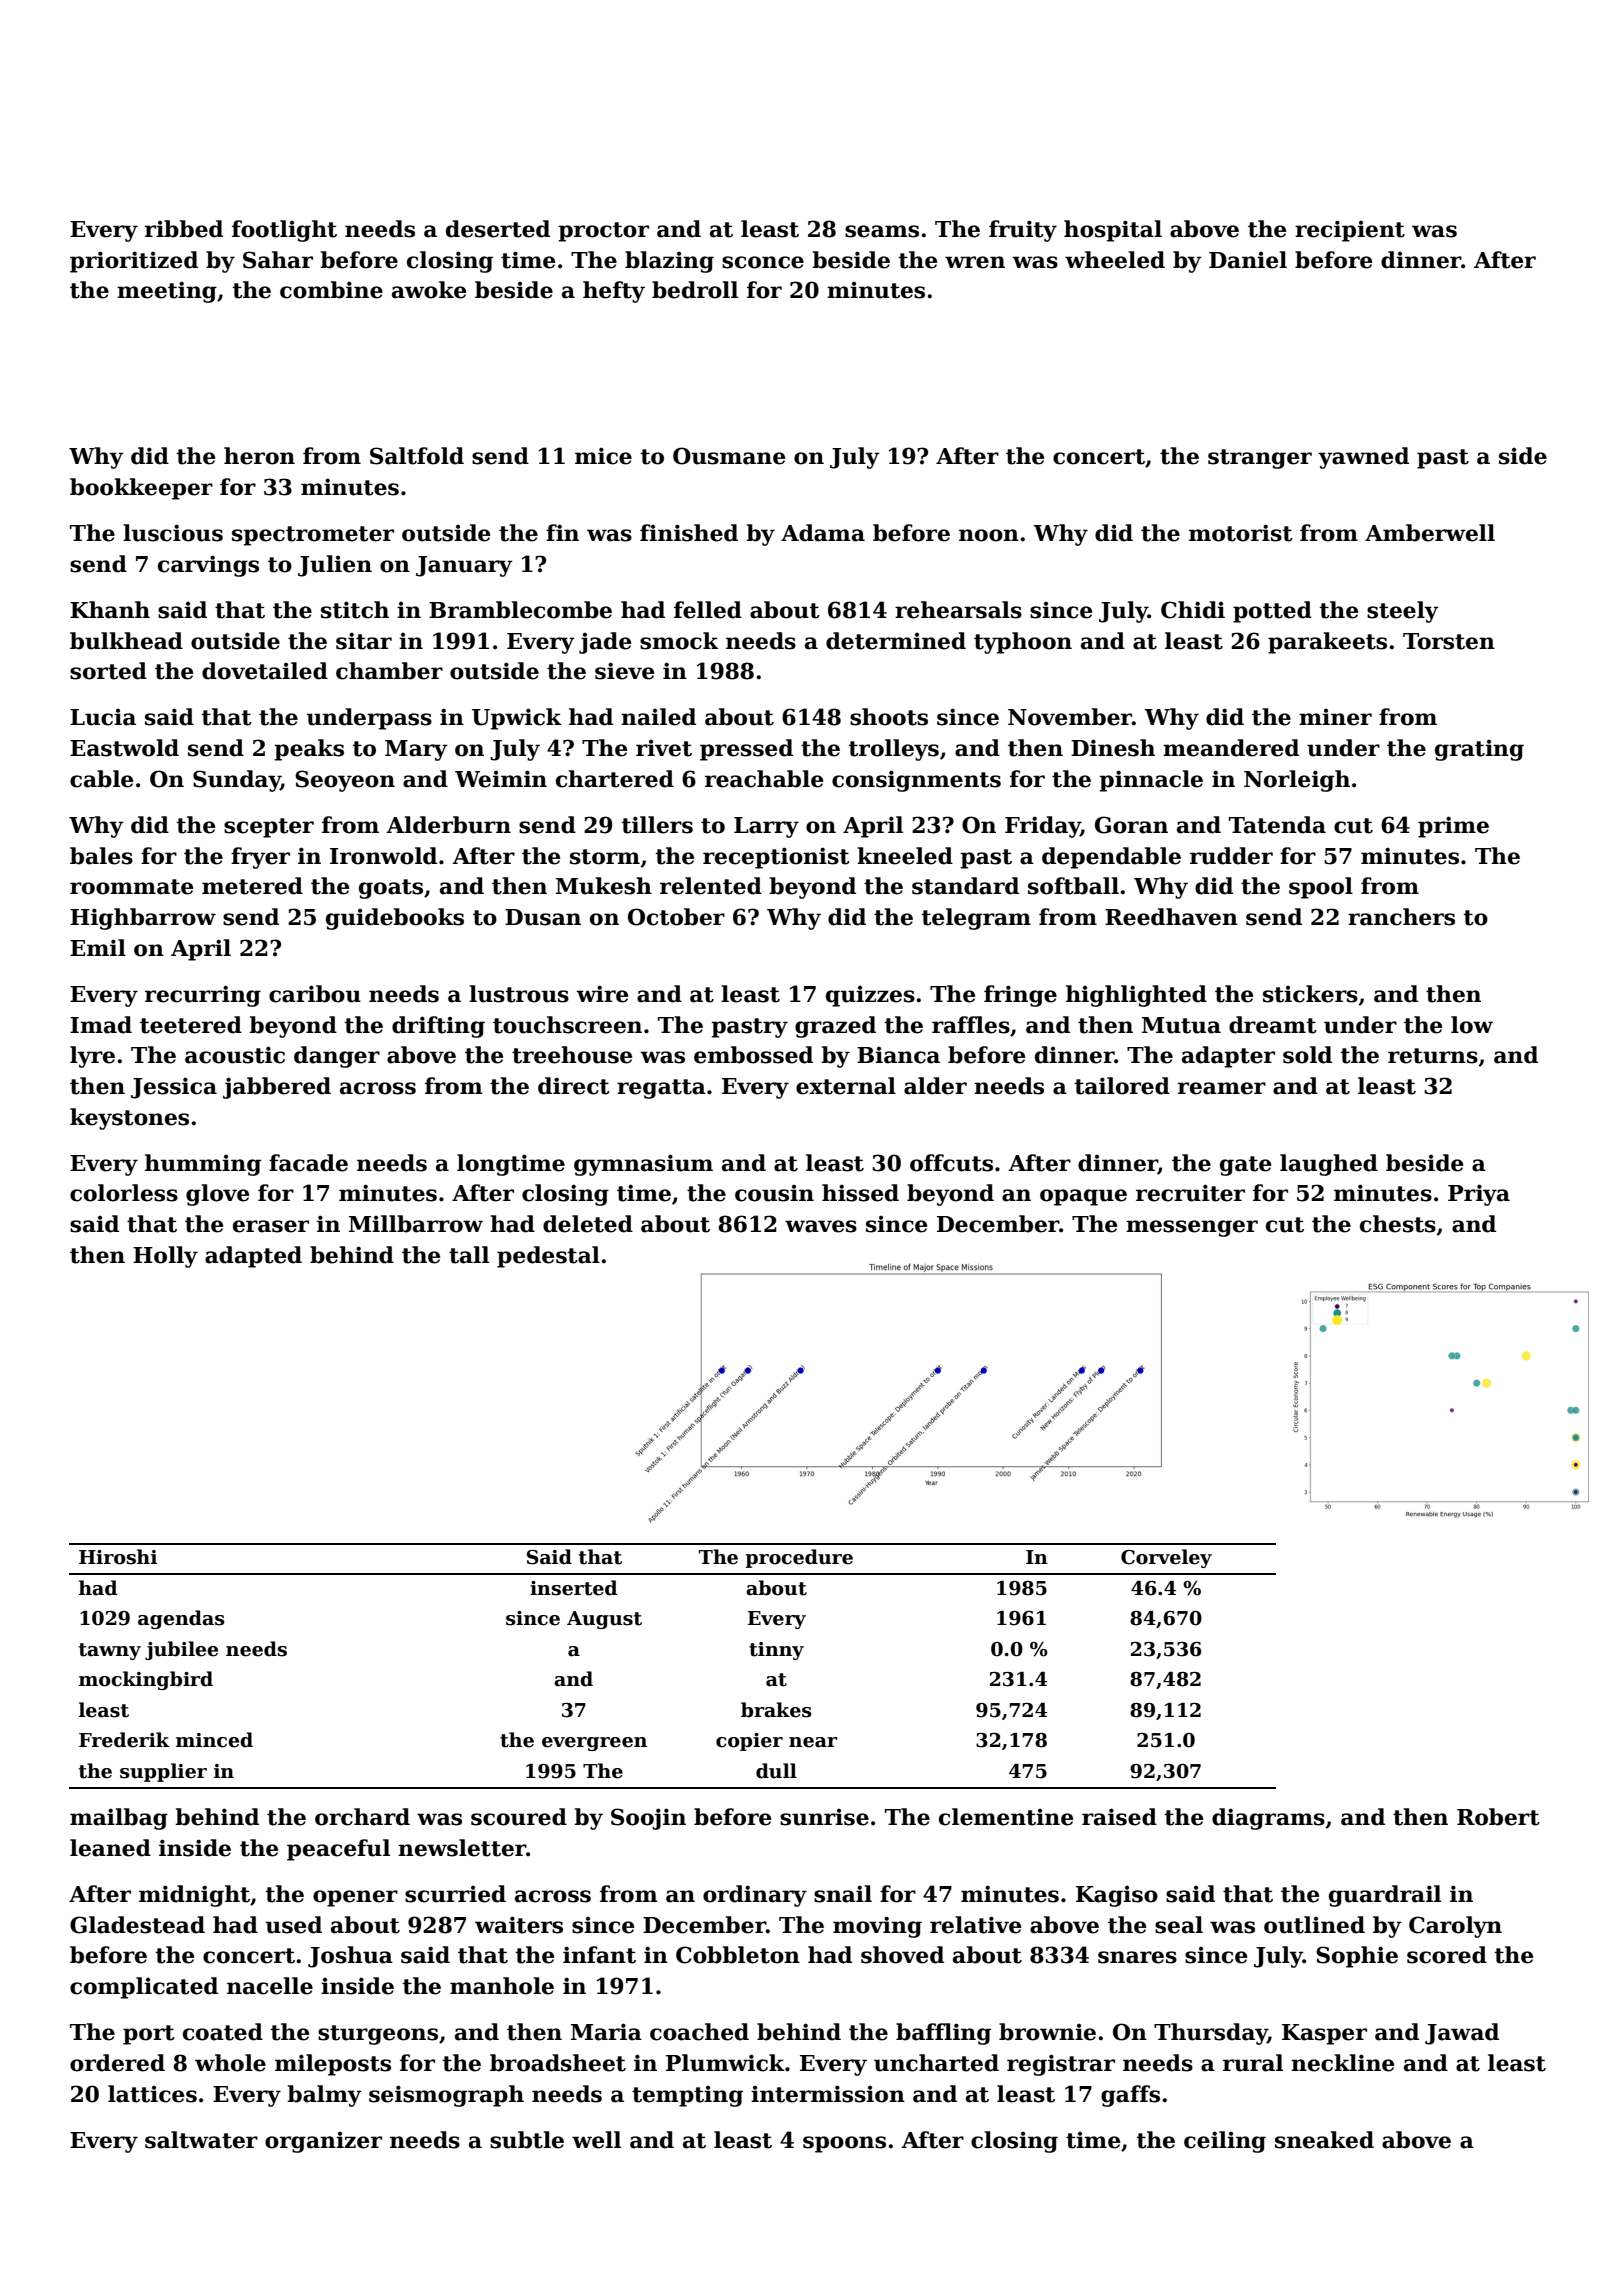 This page has height=2292, width=1620. I want to click on sneaked, so click(1324, 2140).
